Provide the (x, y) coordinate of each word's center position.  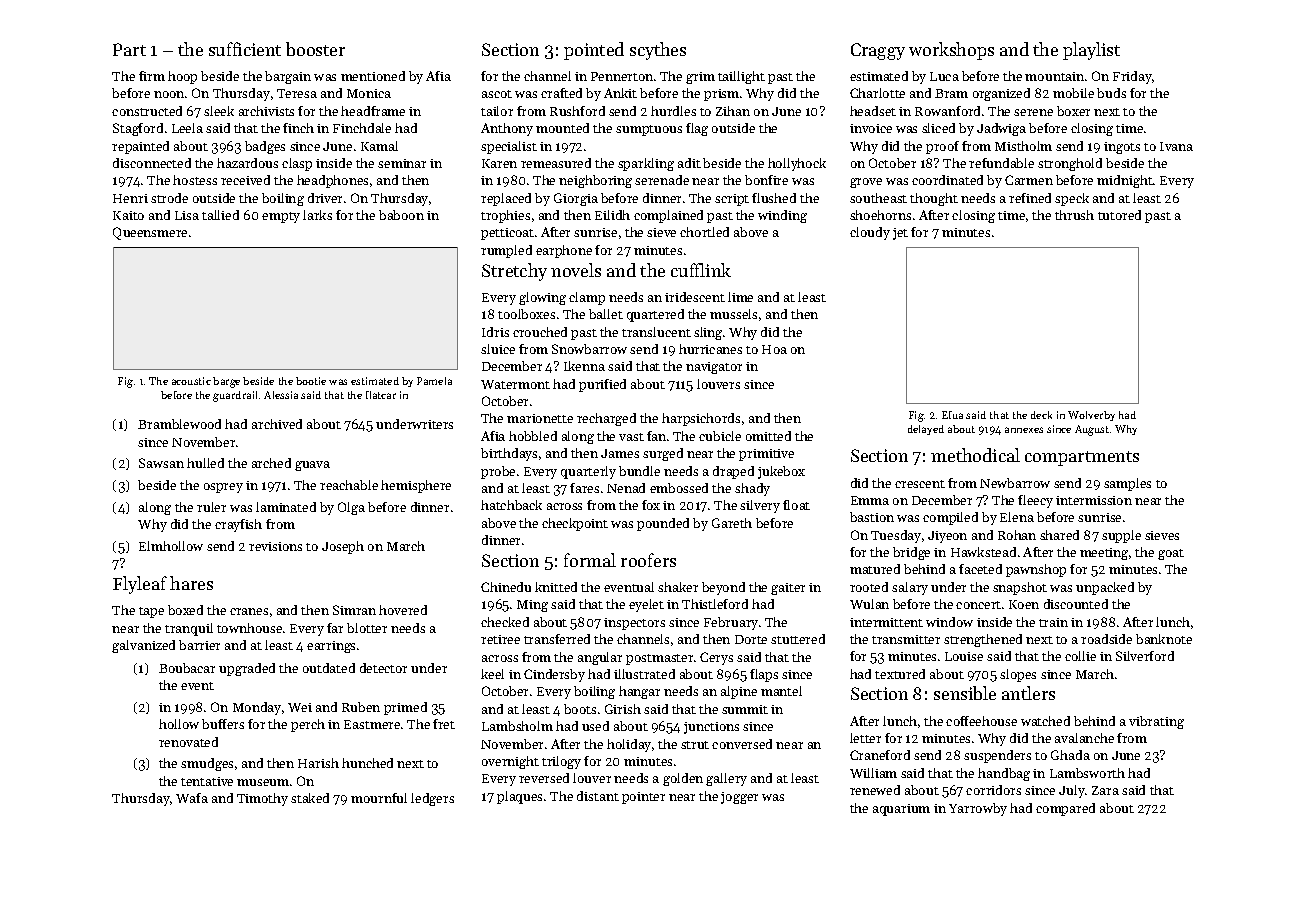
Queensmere (150, 233)
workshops (951, 51)
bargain (288, 77)
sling (708, 333)
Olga (351, 508)
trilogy (561, 762)
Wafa (192, 798)
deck (1041, 415)
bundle (639, 471)
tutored (1119, 215)
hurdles (673, 111)
